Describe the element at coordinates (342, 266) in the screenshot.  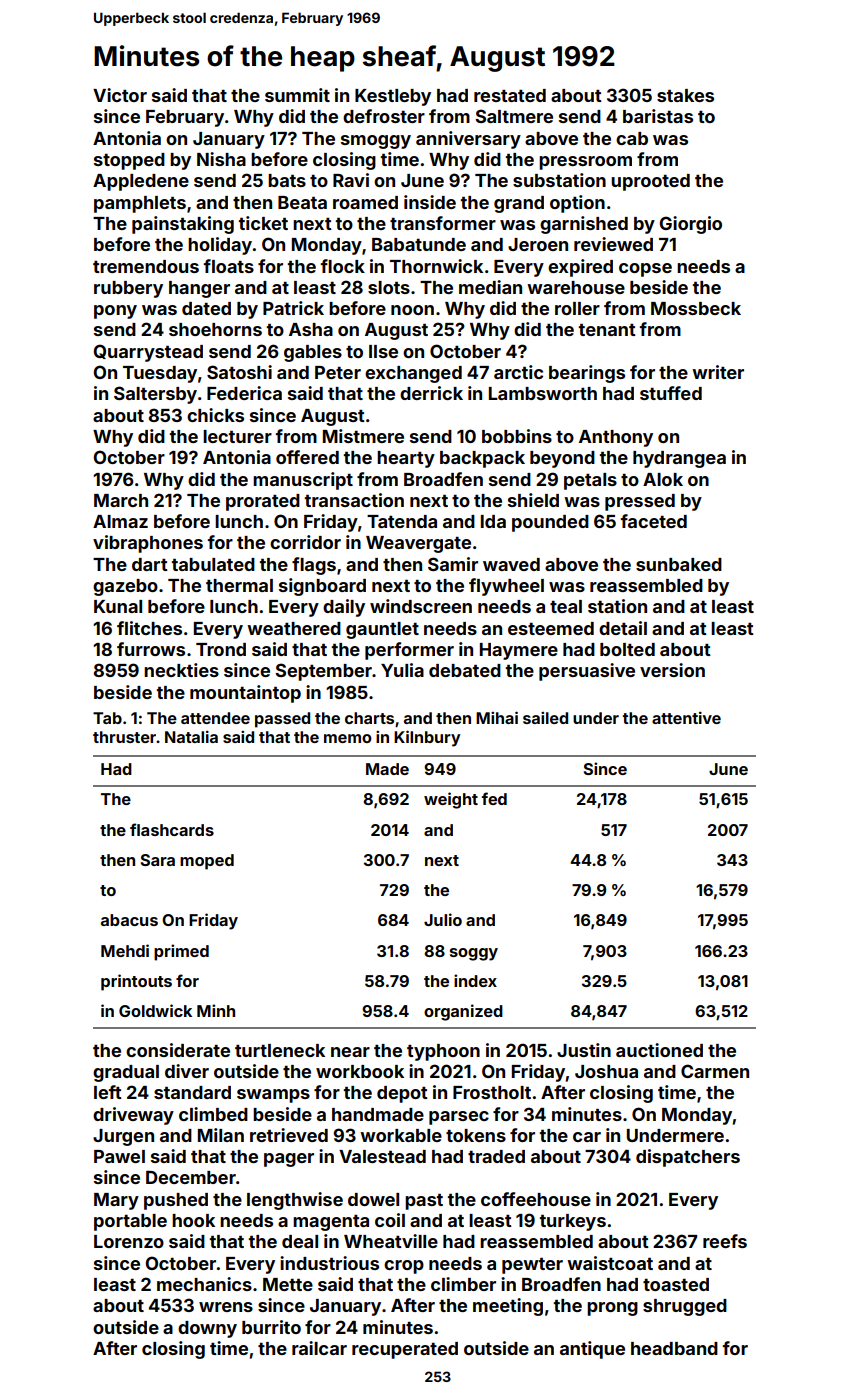
I see `flock` at that location.
